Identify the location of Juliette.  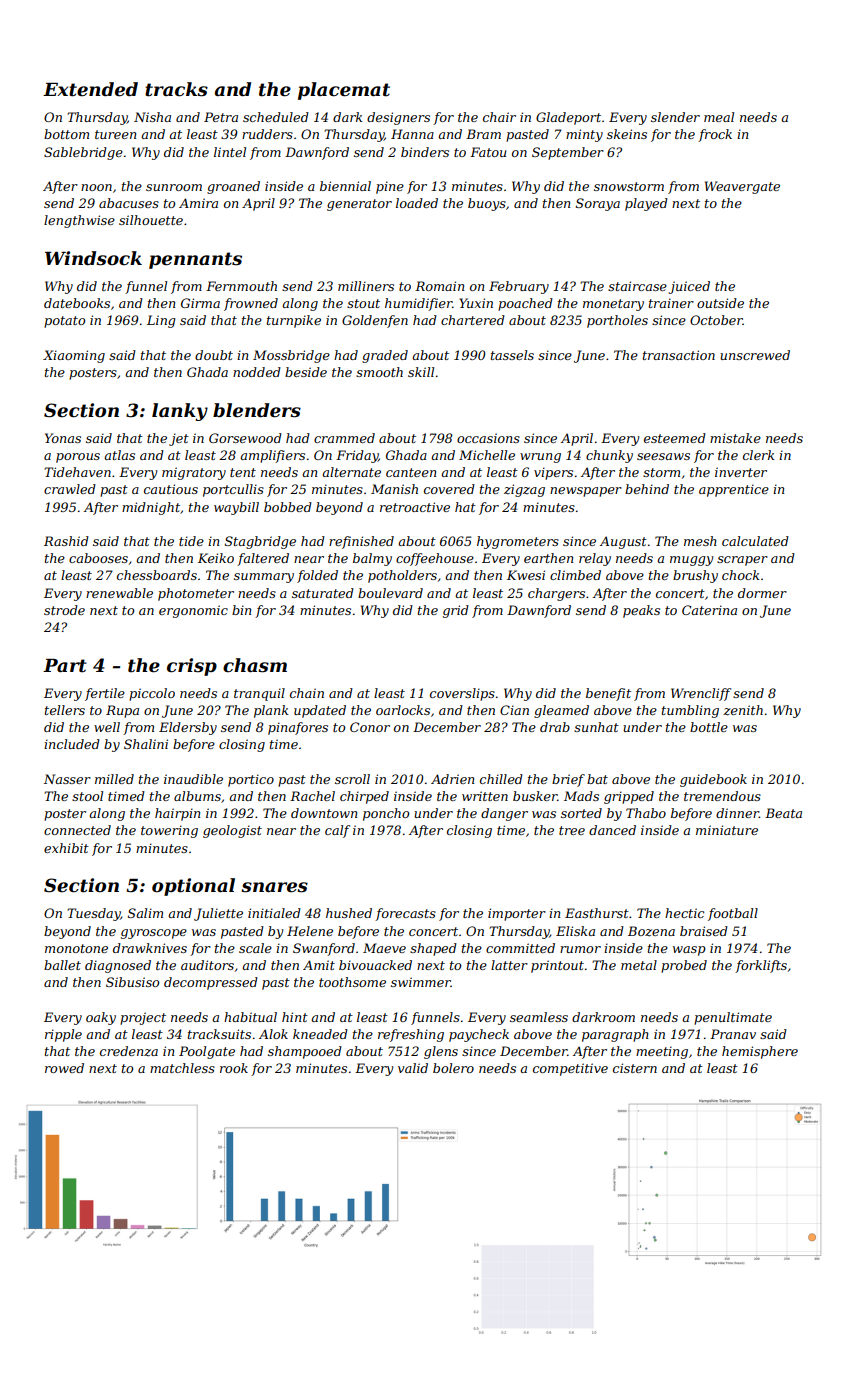
(218, 914).
